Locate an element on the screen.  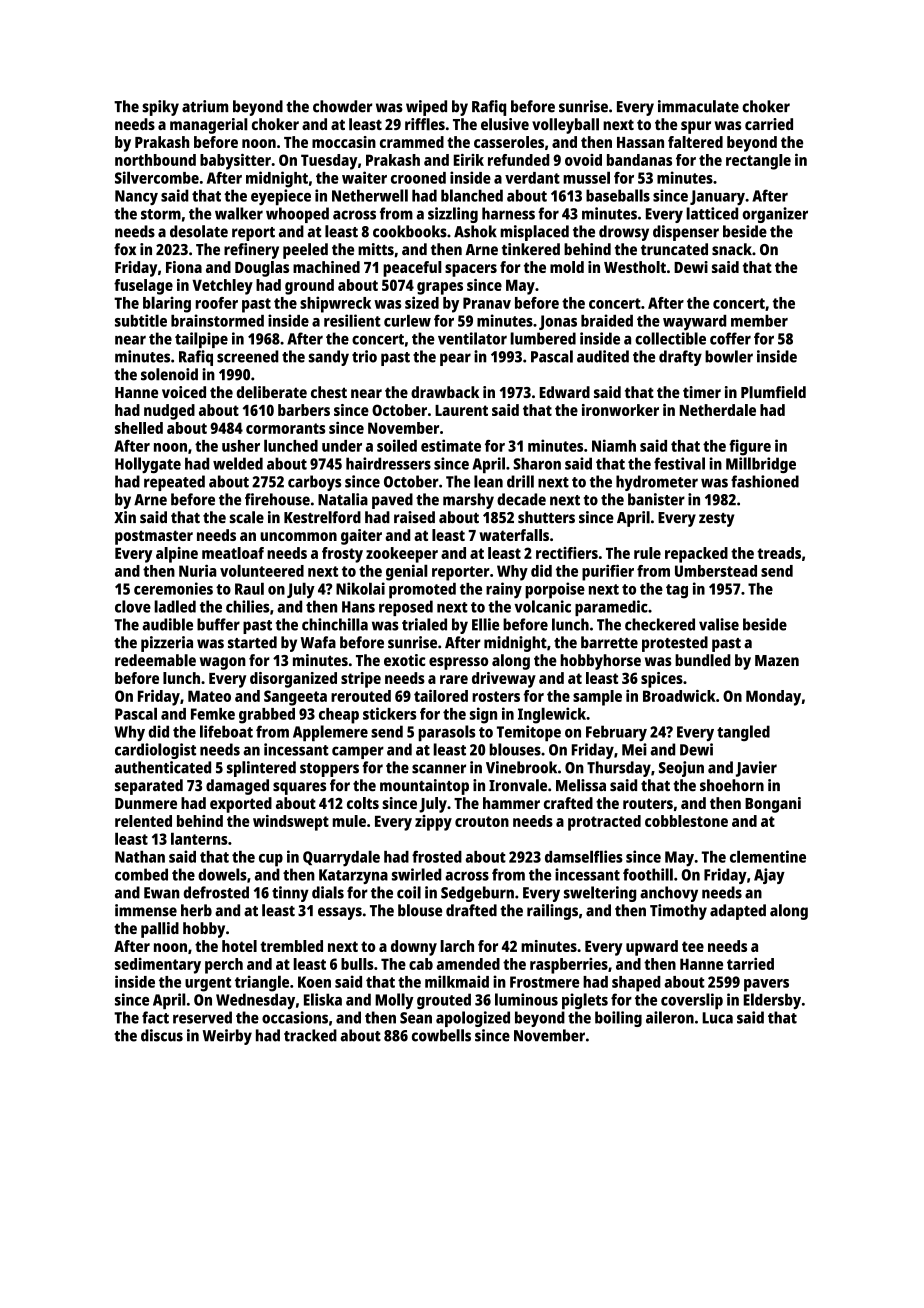
perch is located at coordinates (224, 966).
